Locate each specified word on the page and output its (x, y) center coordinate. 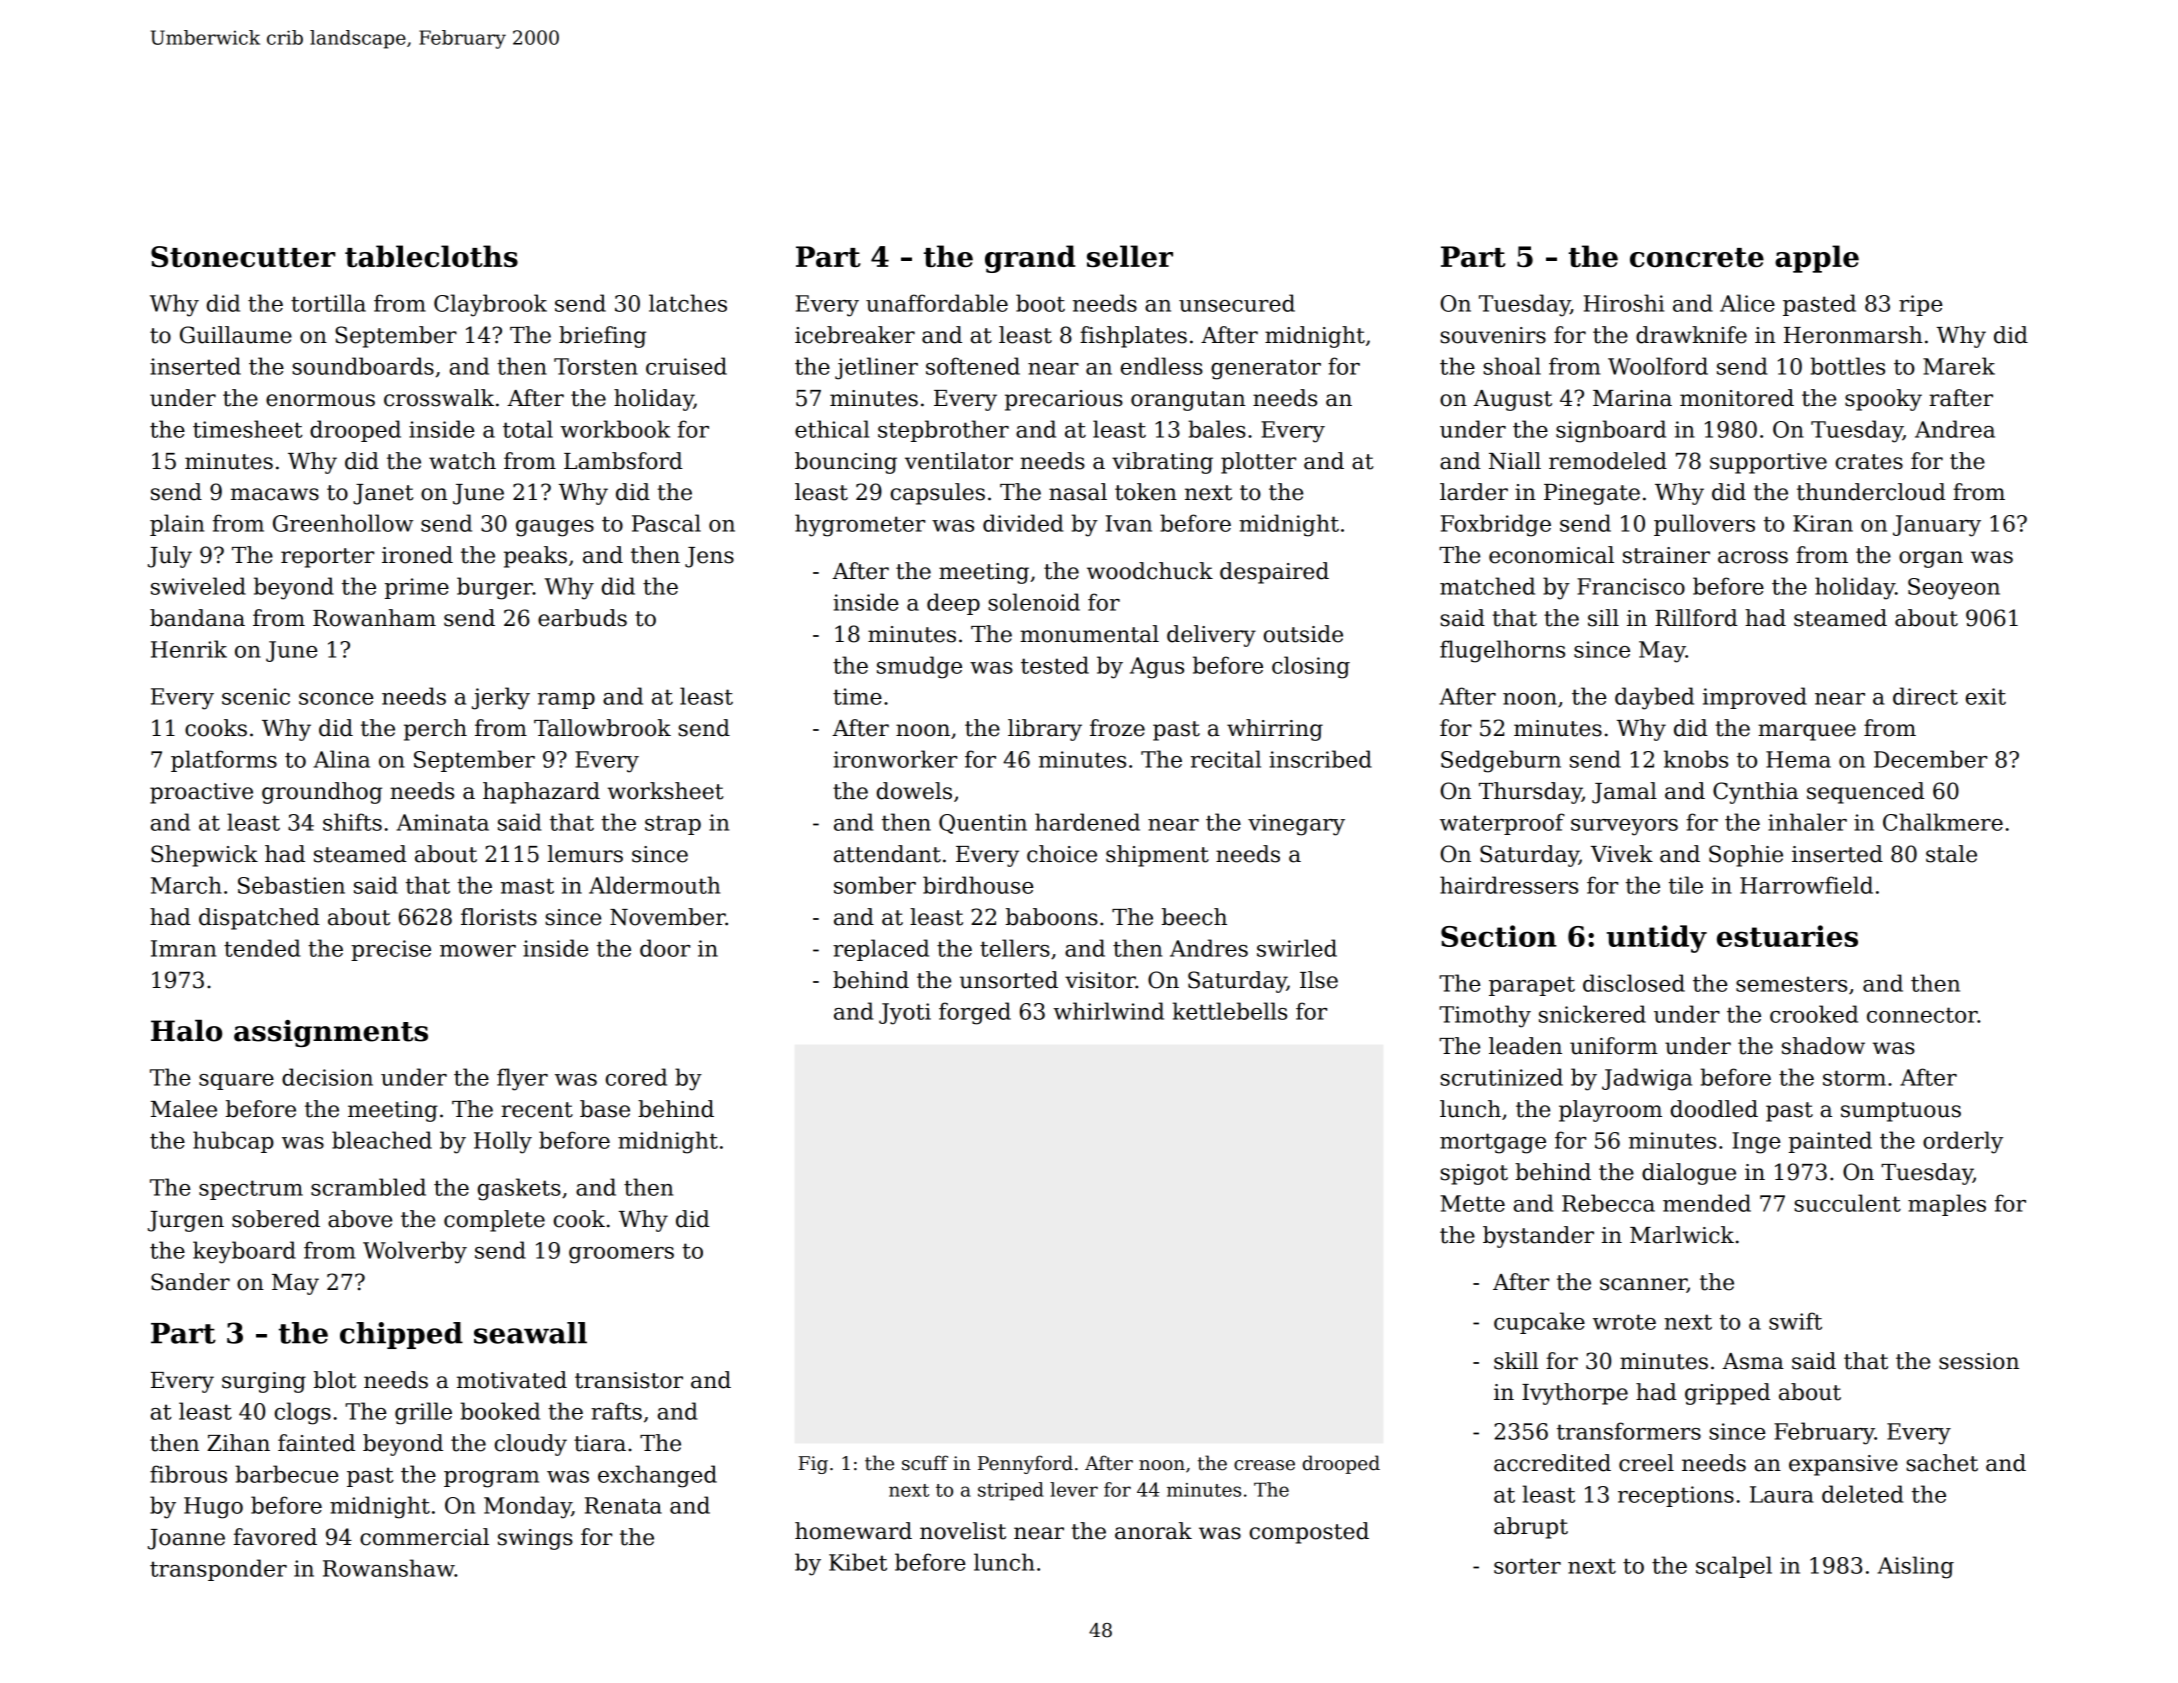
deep (953, 604)
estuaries (1787, 936)
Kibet (858, 1562)
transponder (218, 1570)
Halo (186, 1031)
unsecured (1237, 303)
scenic (256, 696)
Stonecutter (243, 256)
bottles (1847, 366)
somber (875, 885)
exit (1986, 696)
